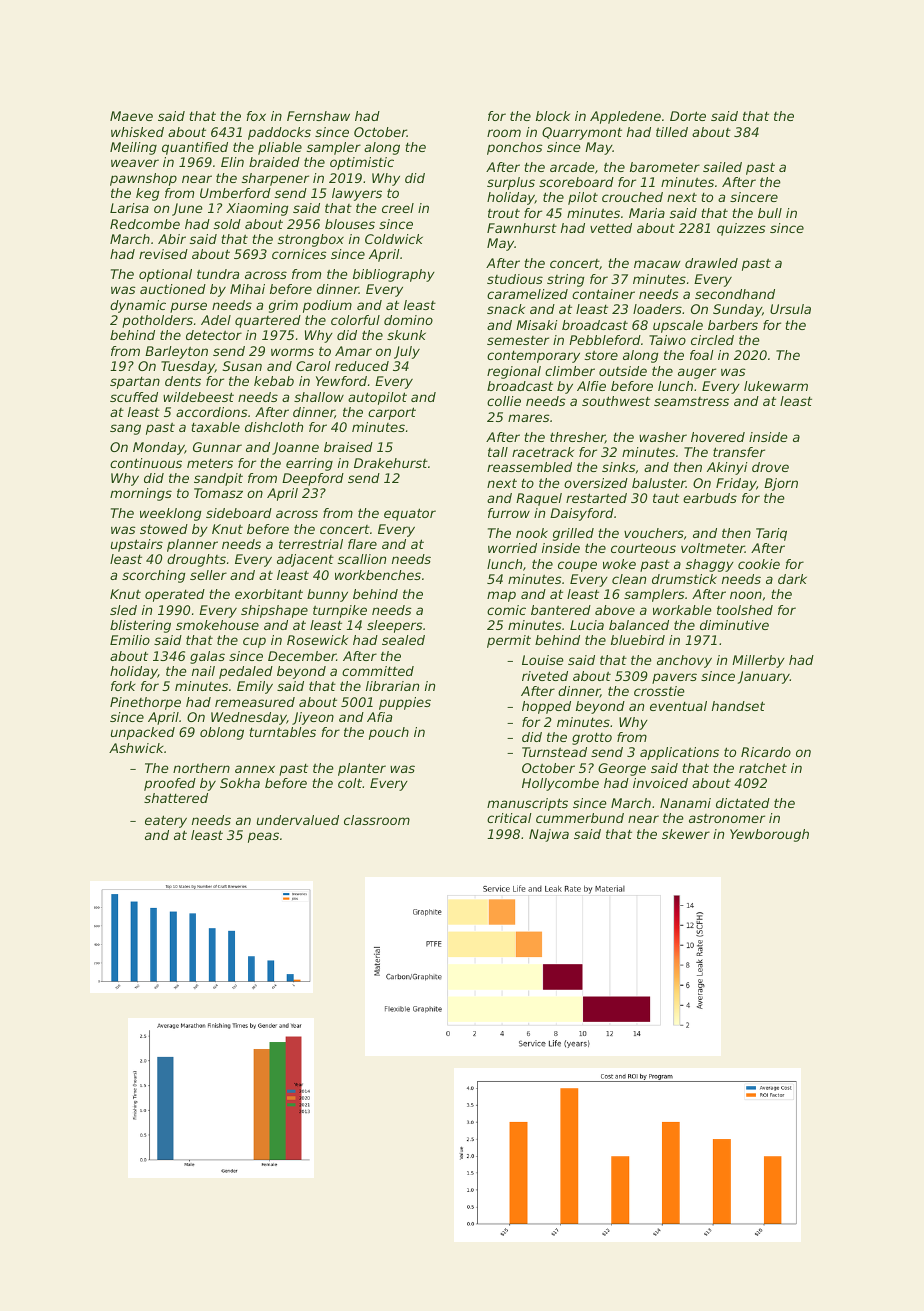  I want to click on outside, so click(623, 371).
